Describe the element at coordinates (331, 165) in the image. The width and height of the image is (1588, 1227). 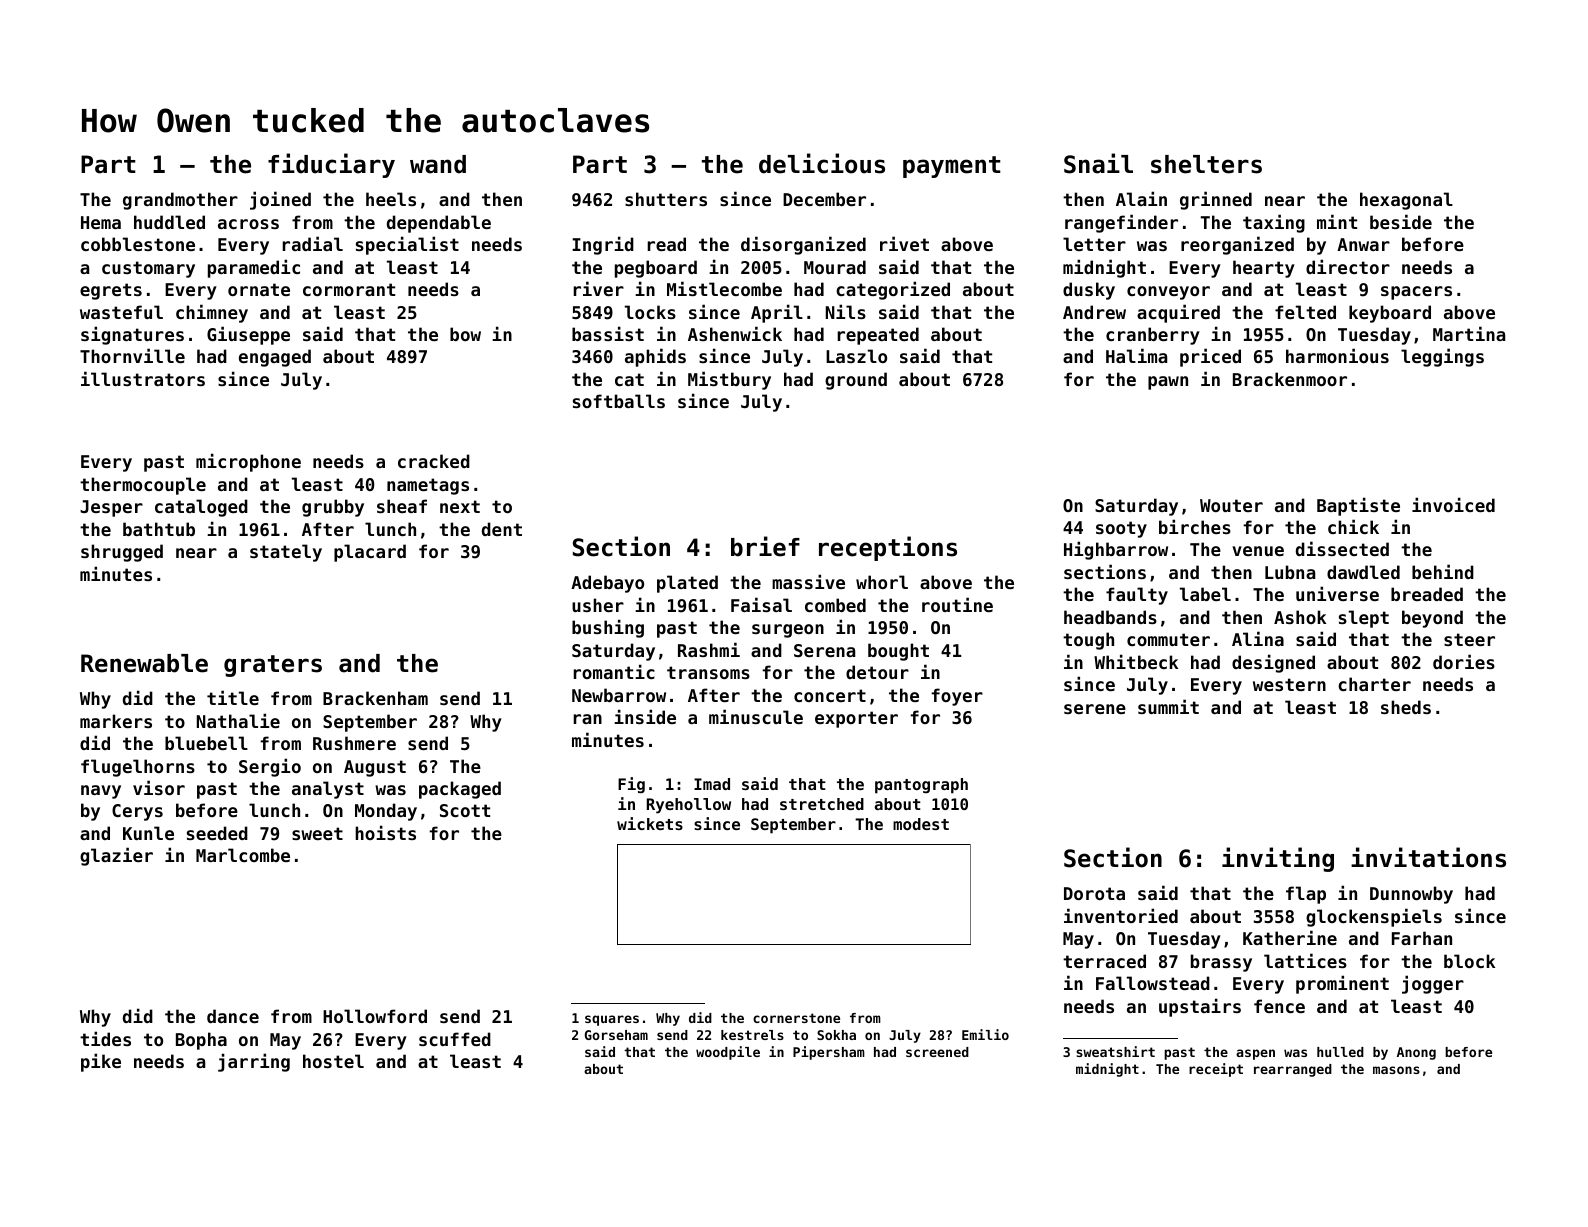
I see `fiduciary` at that location.
